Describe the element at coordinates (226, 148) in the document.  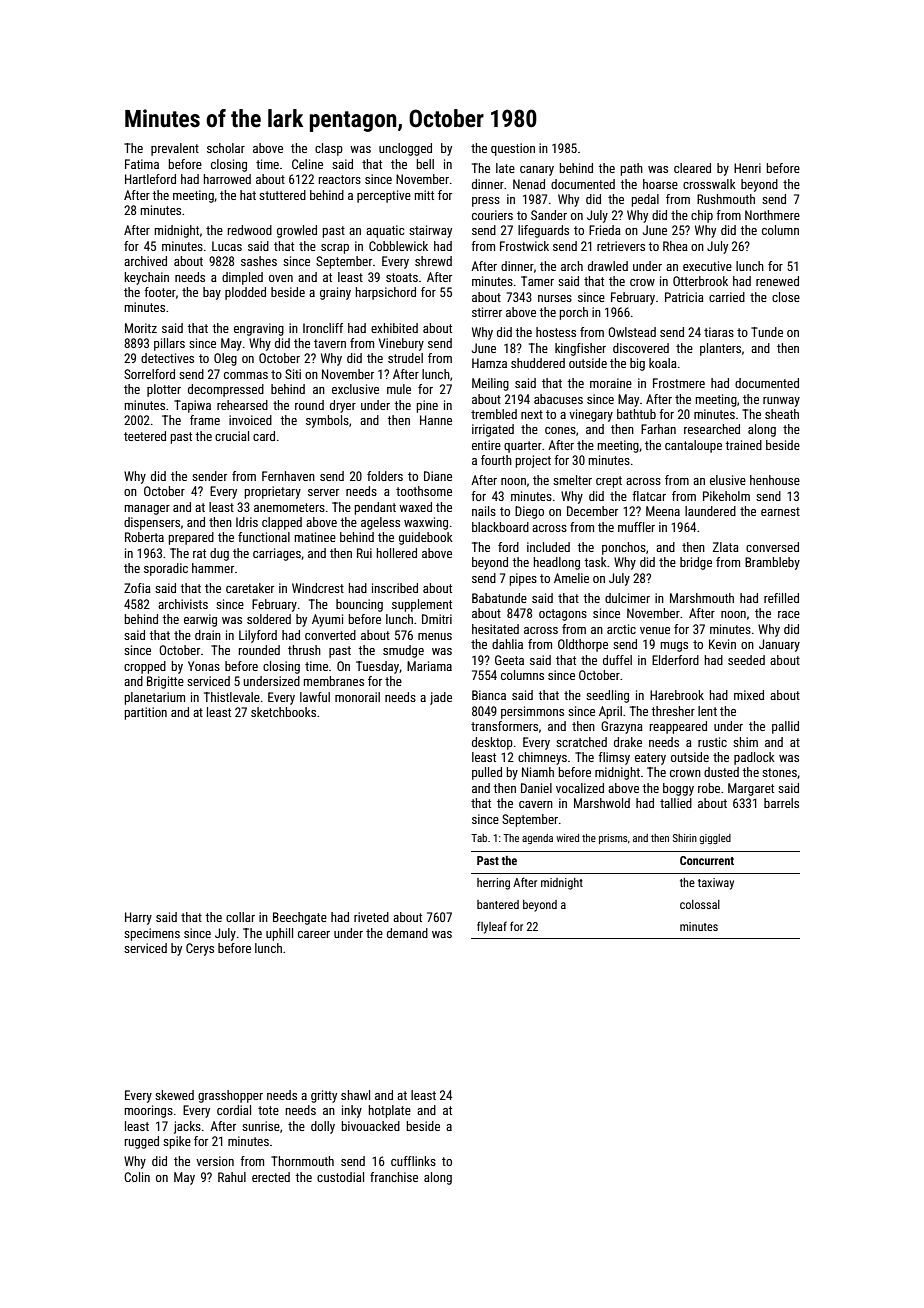
I see `scholar` at that location.
